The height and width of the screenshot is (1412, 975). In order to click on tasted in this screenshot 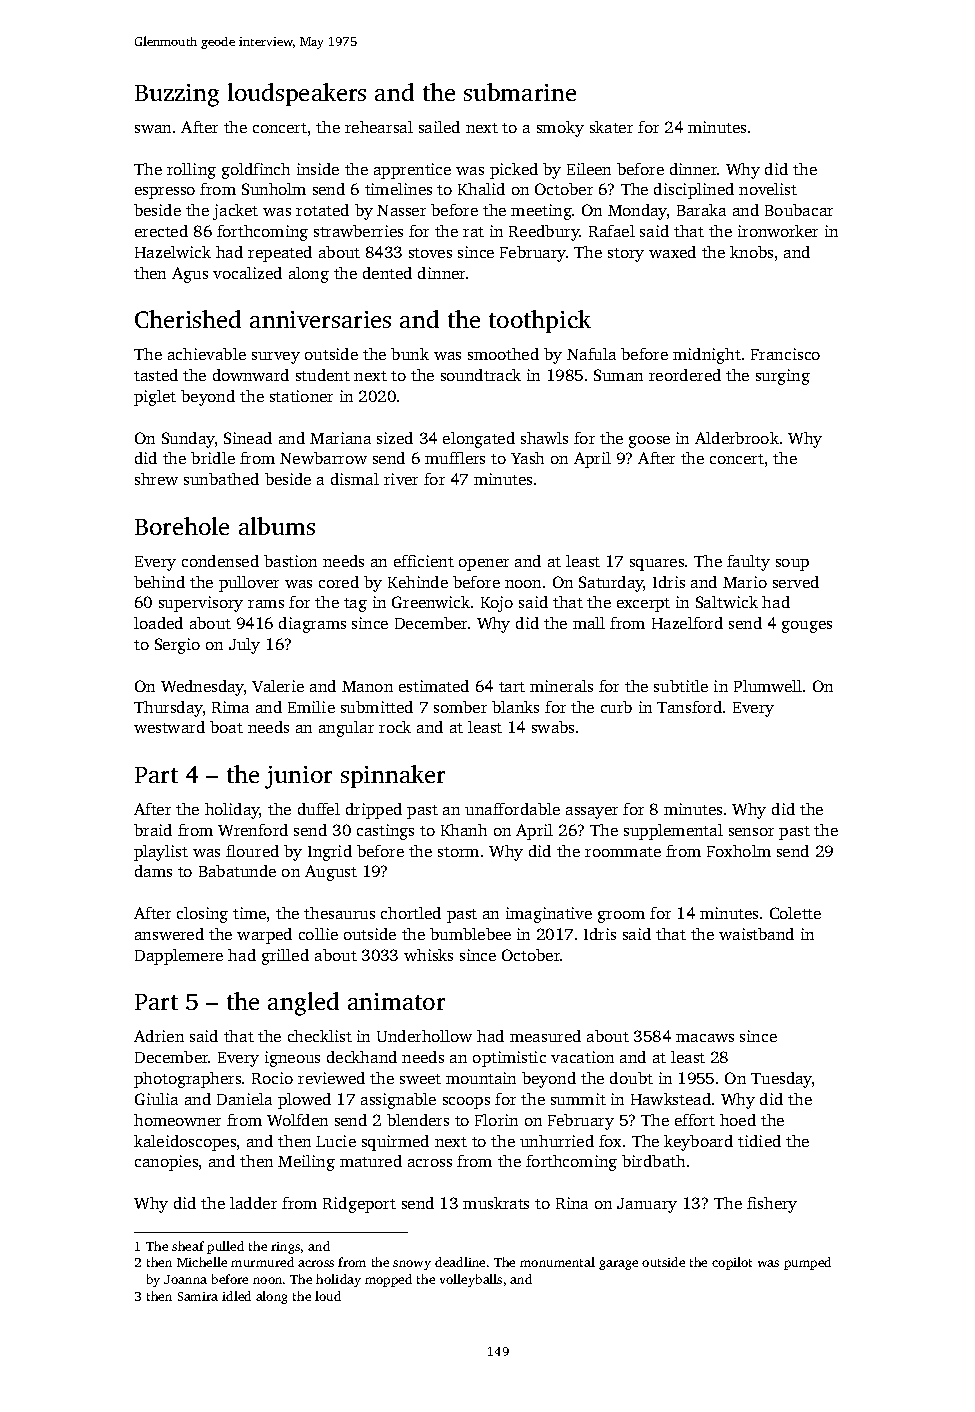, I will do `click(156, 375)`.
